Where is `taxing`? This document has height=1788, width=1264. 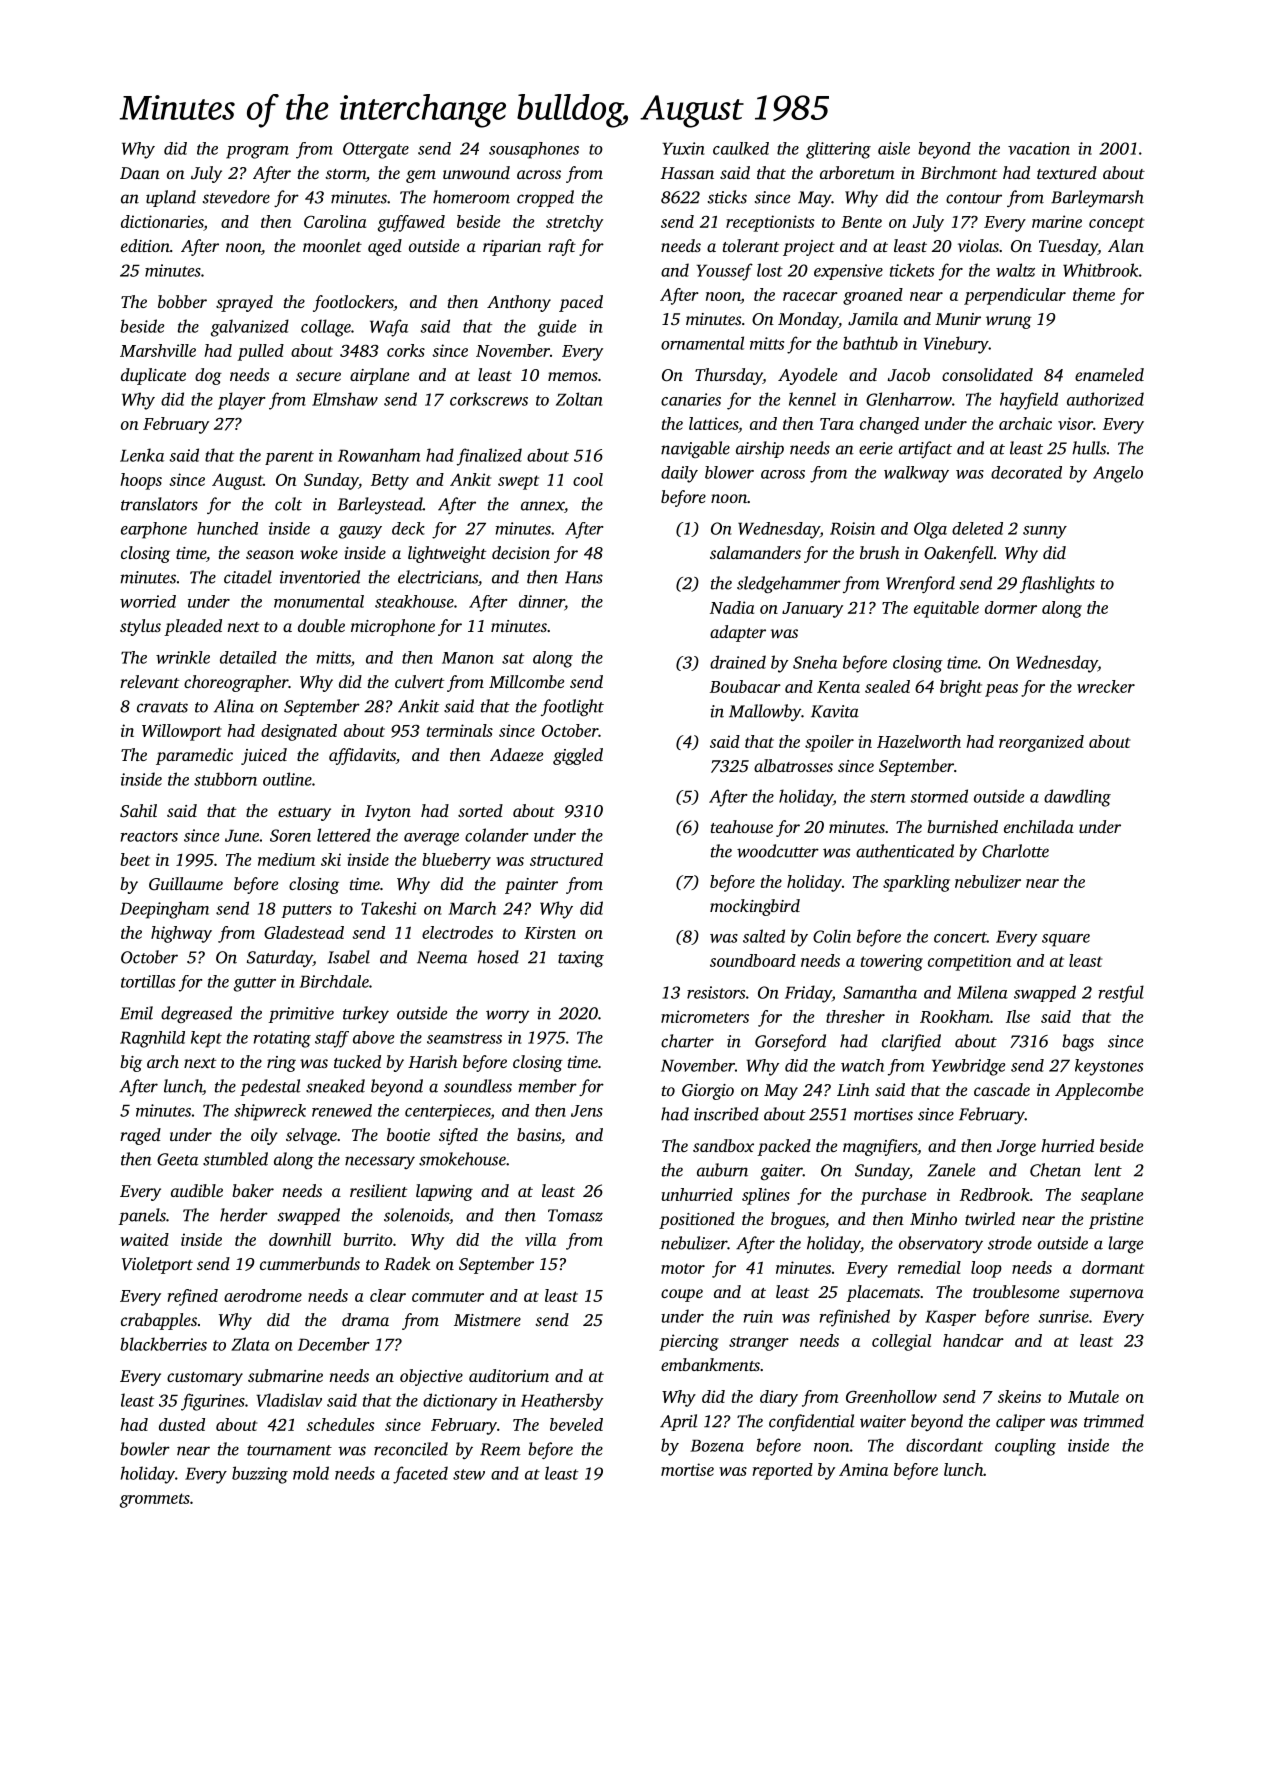
taxing is located at coordinates (581, 959).
